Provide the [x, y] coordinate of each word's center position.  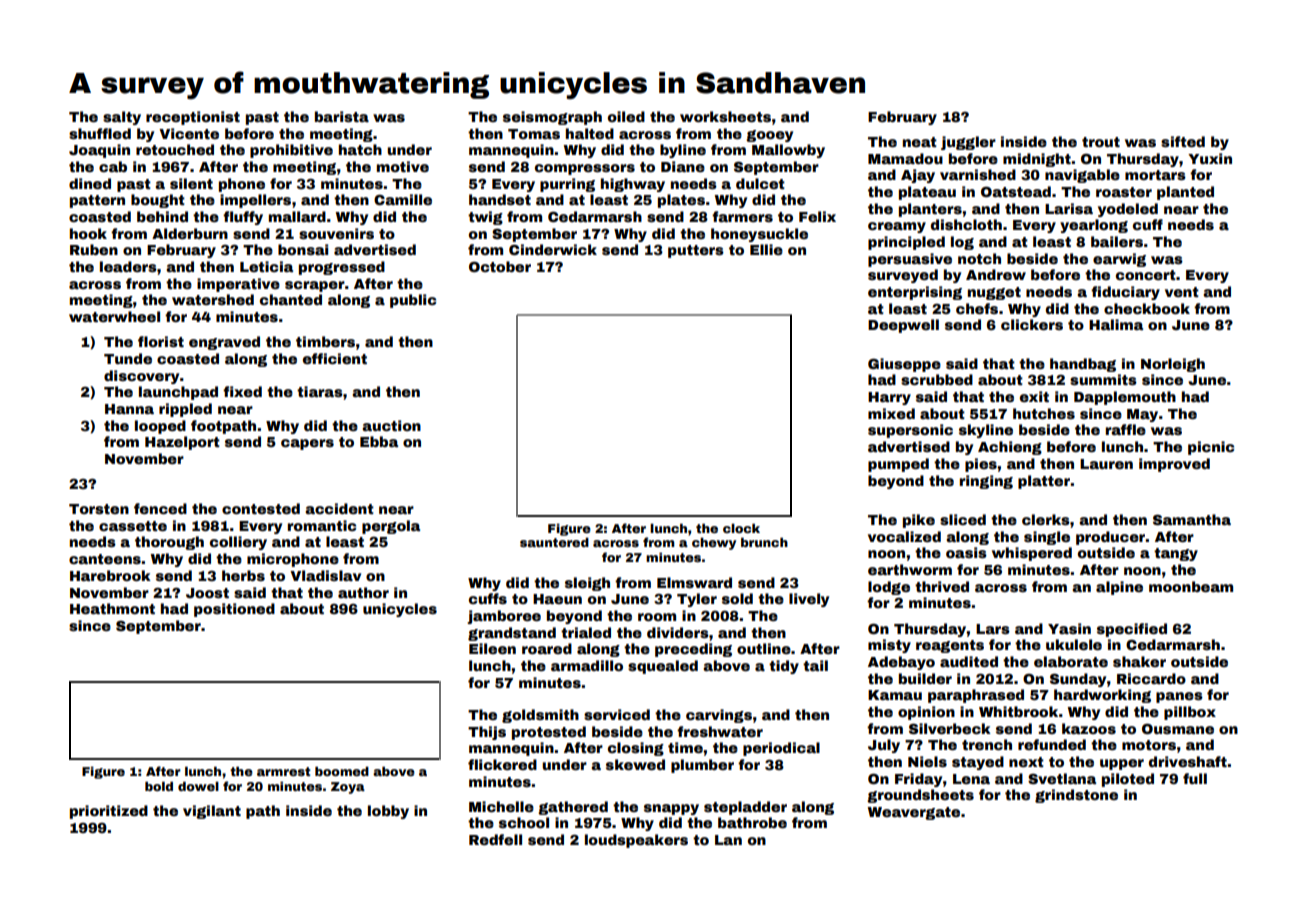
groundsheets [920, 796]
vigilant [212, 812]
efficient [335, 358]
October [500, 266]
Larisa [1069, 208]
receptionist [193, 118]
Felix [817, 216]
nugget [994, 293]
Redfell [495, 839]
